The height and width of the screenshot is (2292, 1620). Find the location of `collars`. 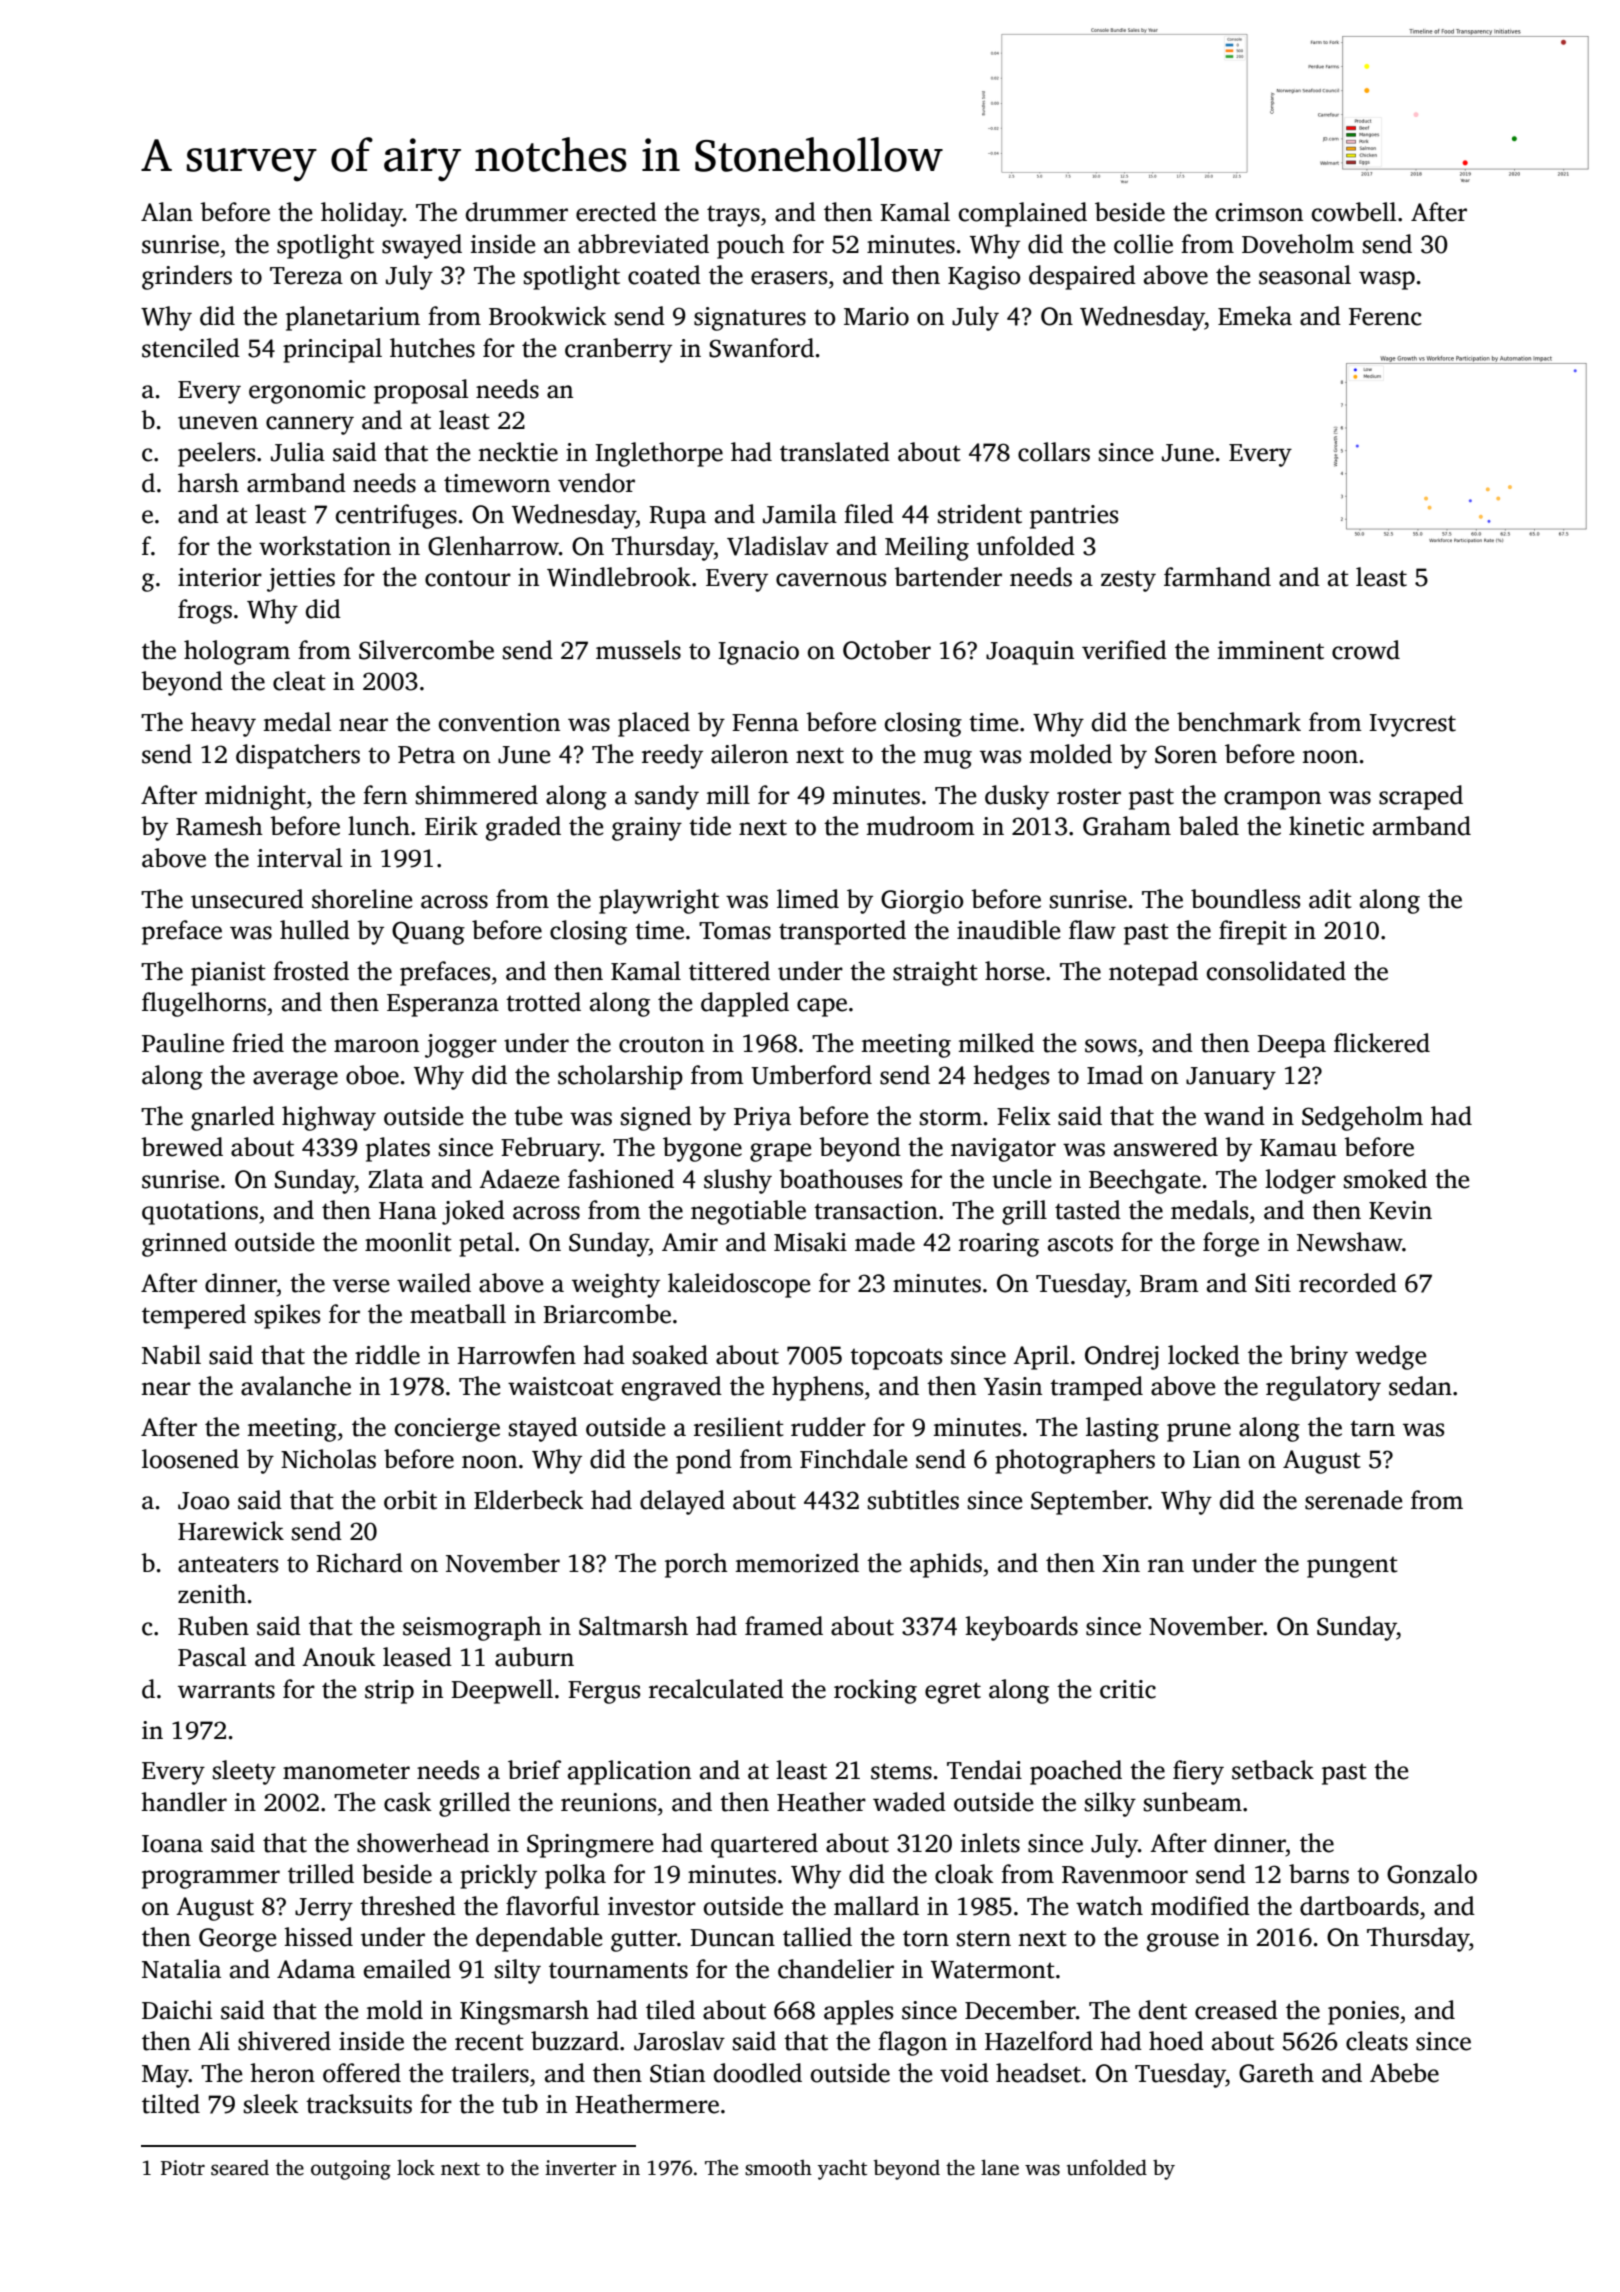

collars is located at coordinates (1054, 452).
